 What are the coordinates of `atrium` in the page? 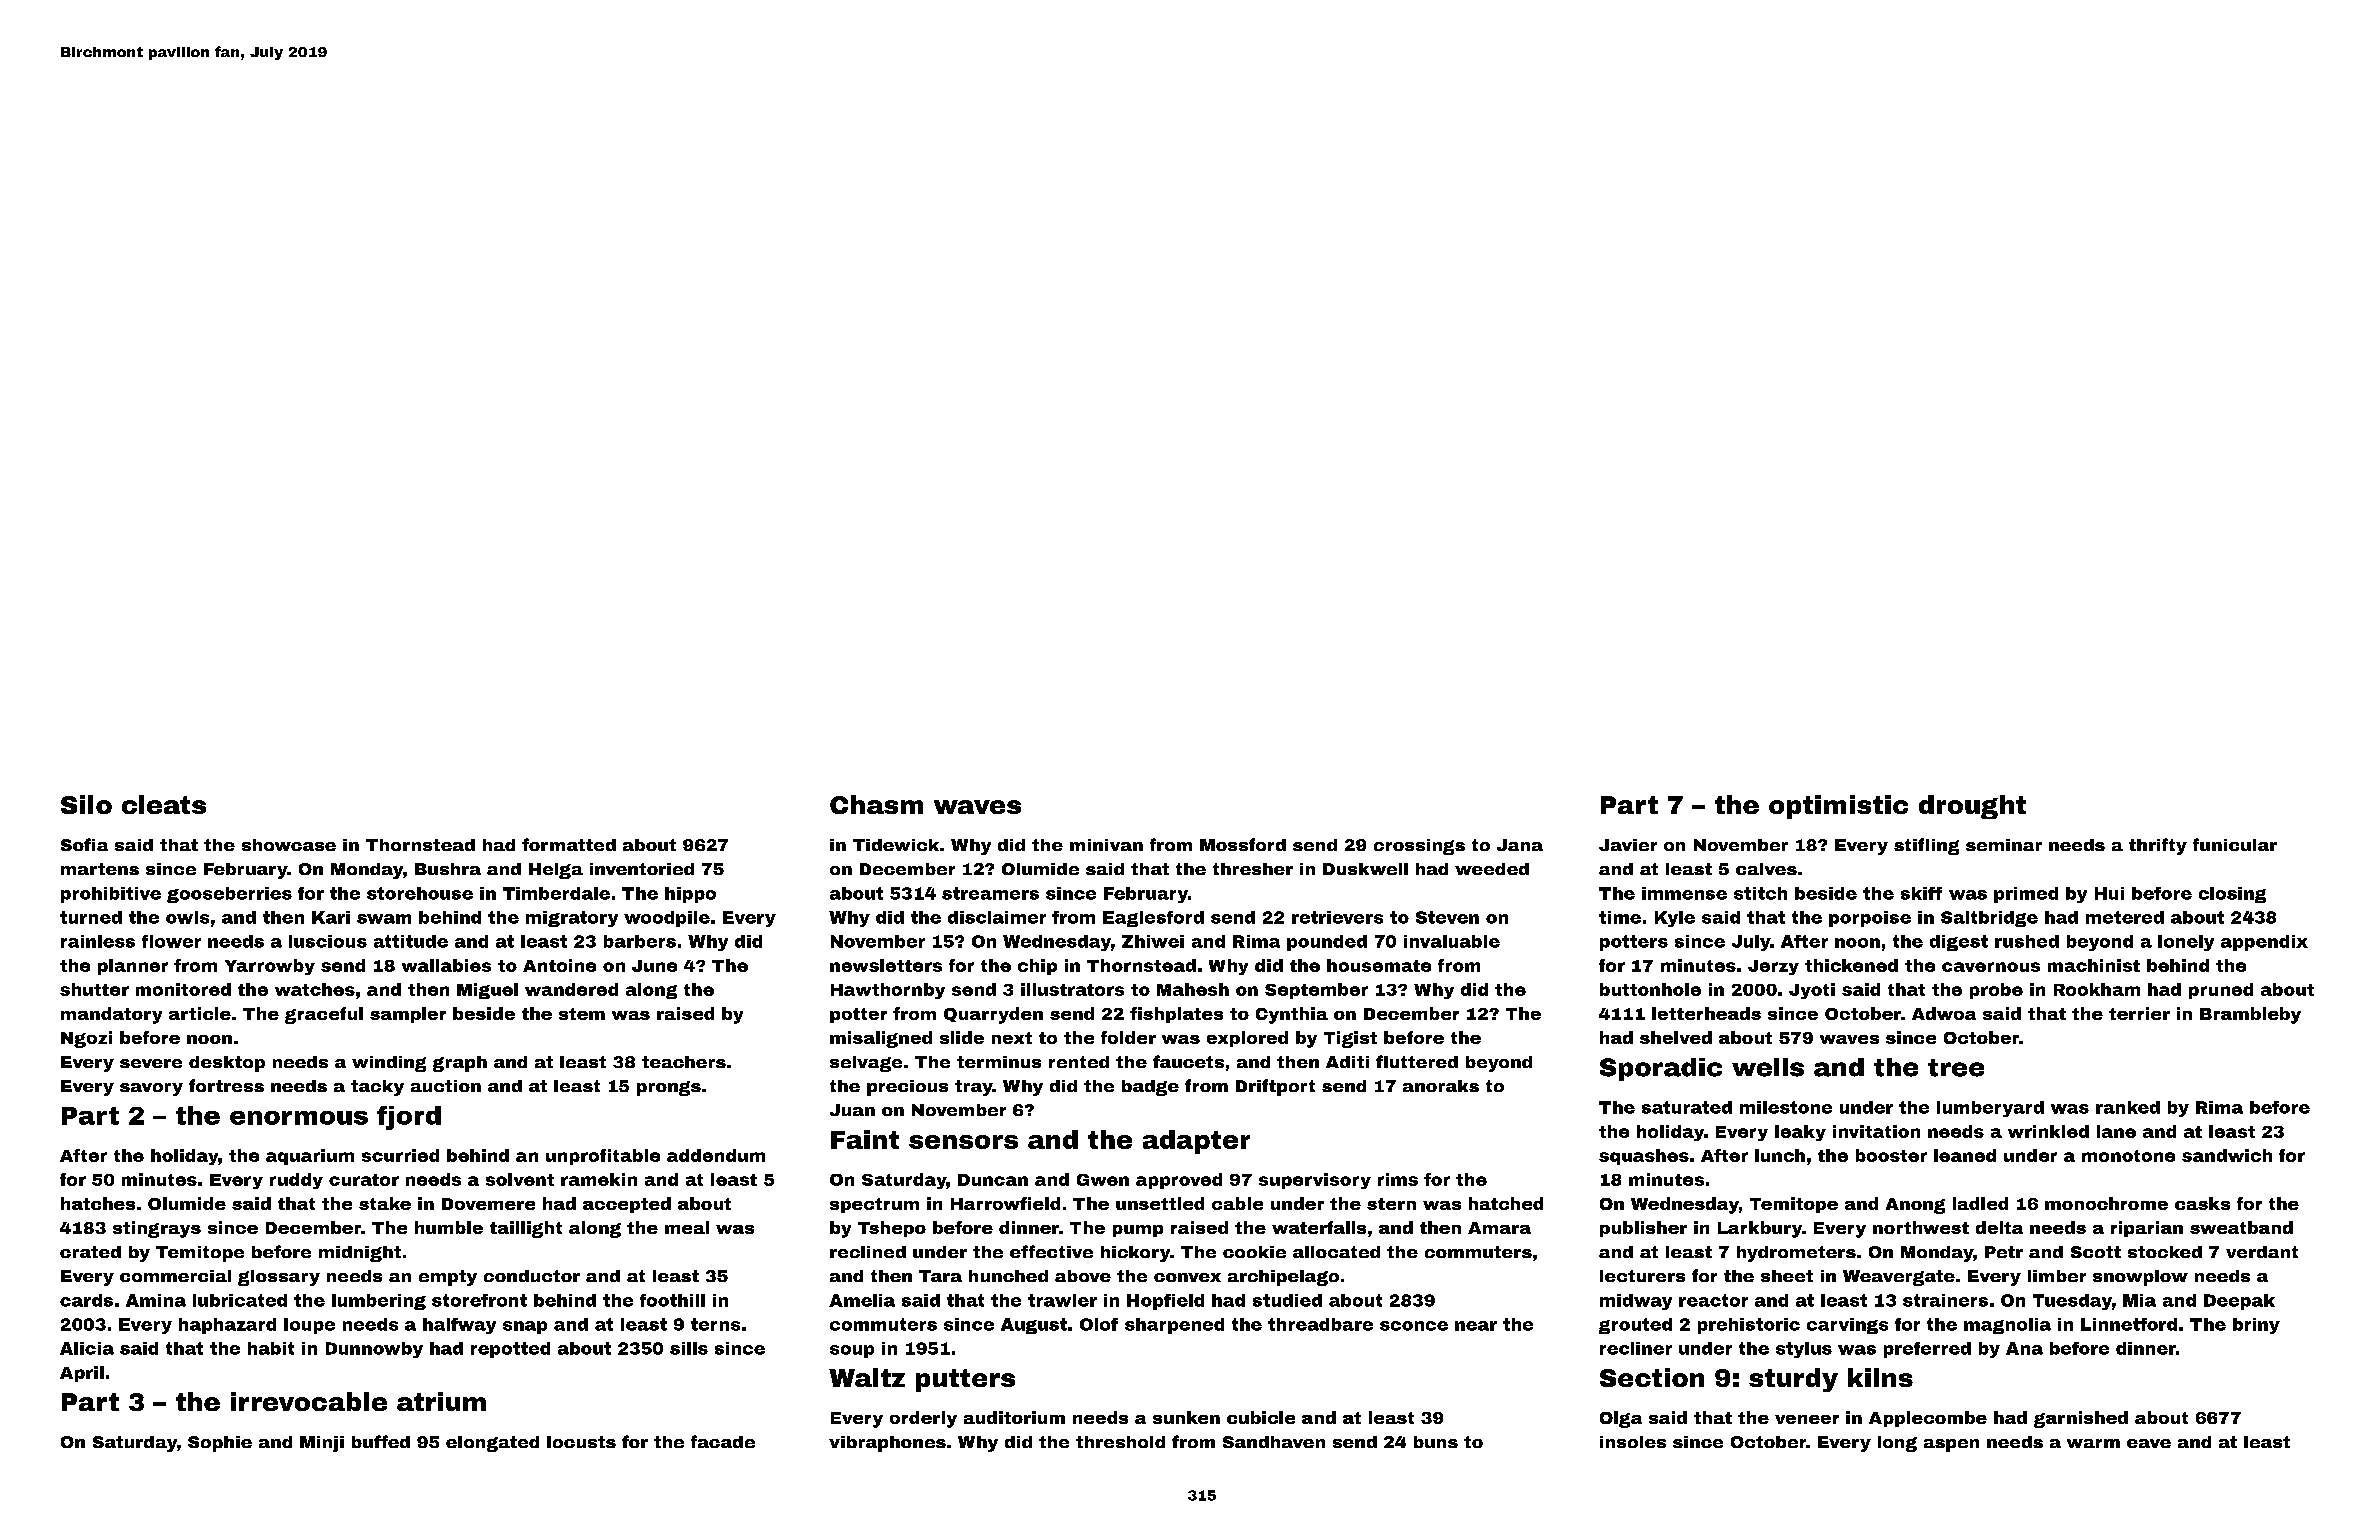 It's located at (441, 1401).
